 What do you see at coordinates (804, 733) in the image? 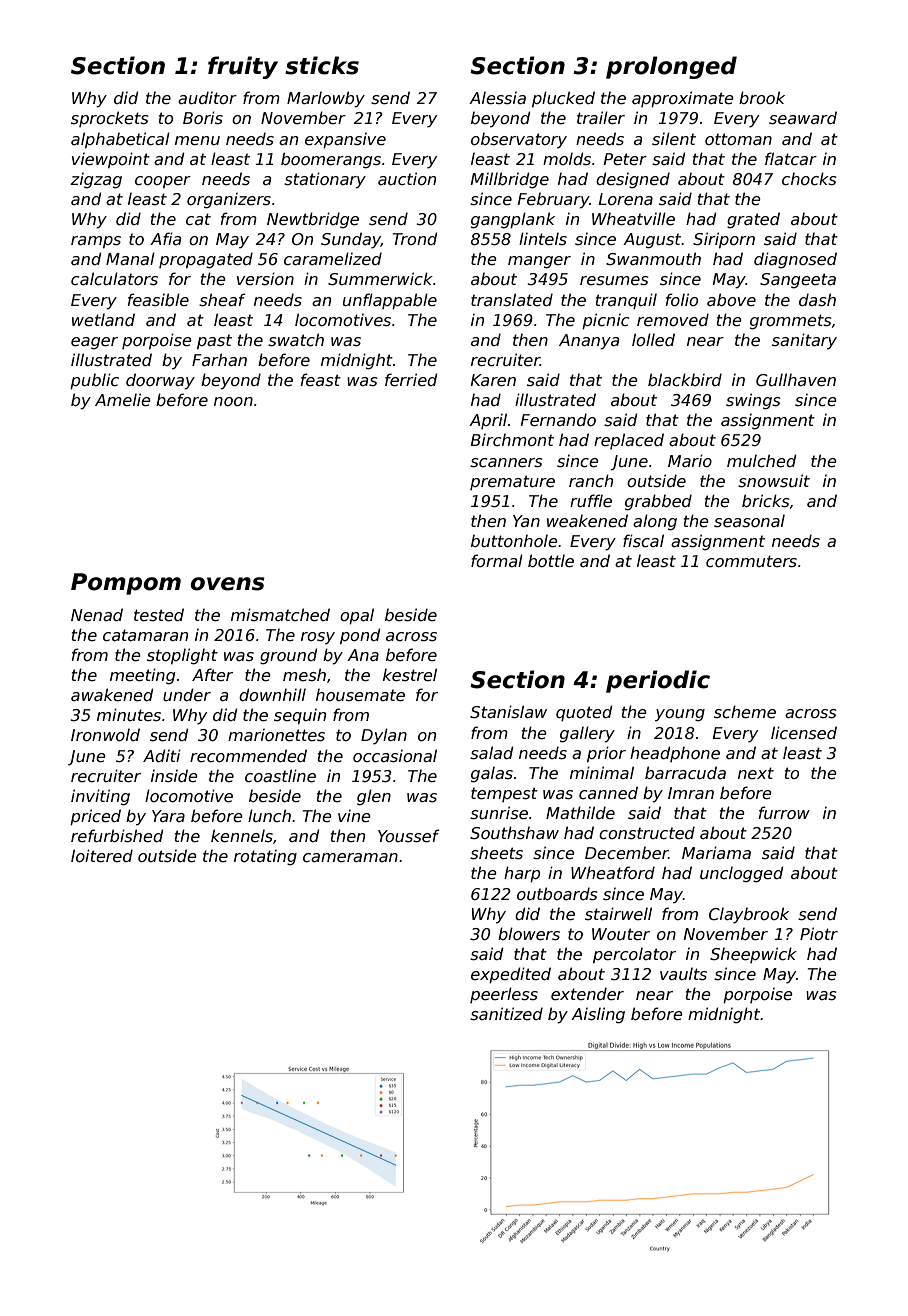
I see `licensed` at bounding box center [804, 733].
